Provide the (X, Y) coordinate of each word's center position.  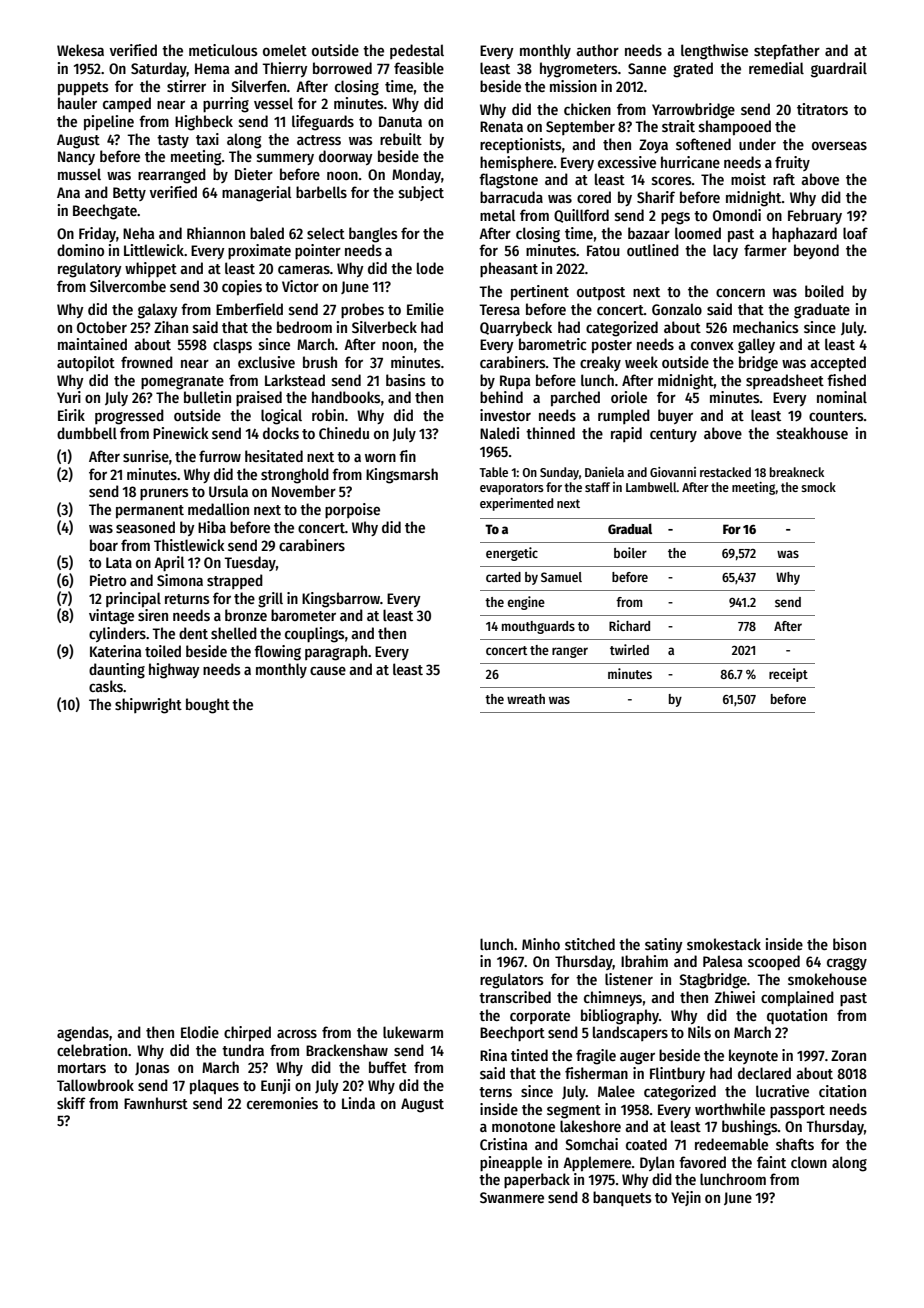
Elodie (200, 1032)
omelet (285, 50)
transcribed (515, 997)
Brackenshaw (347, 1050)
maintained (92, 344)
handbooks (346, 397)
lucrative (782, 1091)
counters (836, 416)
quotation (797, 1016)
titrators (822, 109)
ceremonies (282, 1103)
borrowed (342, 68)
